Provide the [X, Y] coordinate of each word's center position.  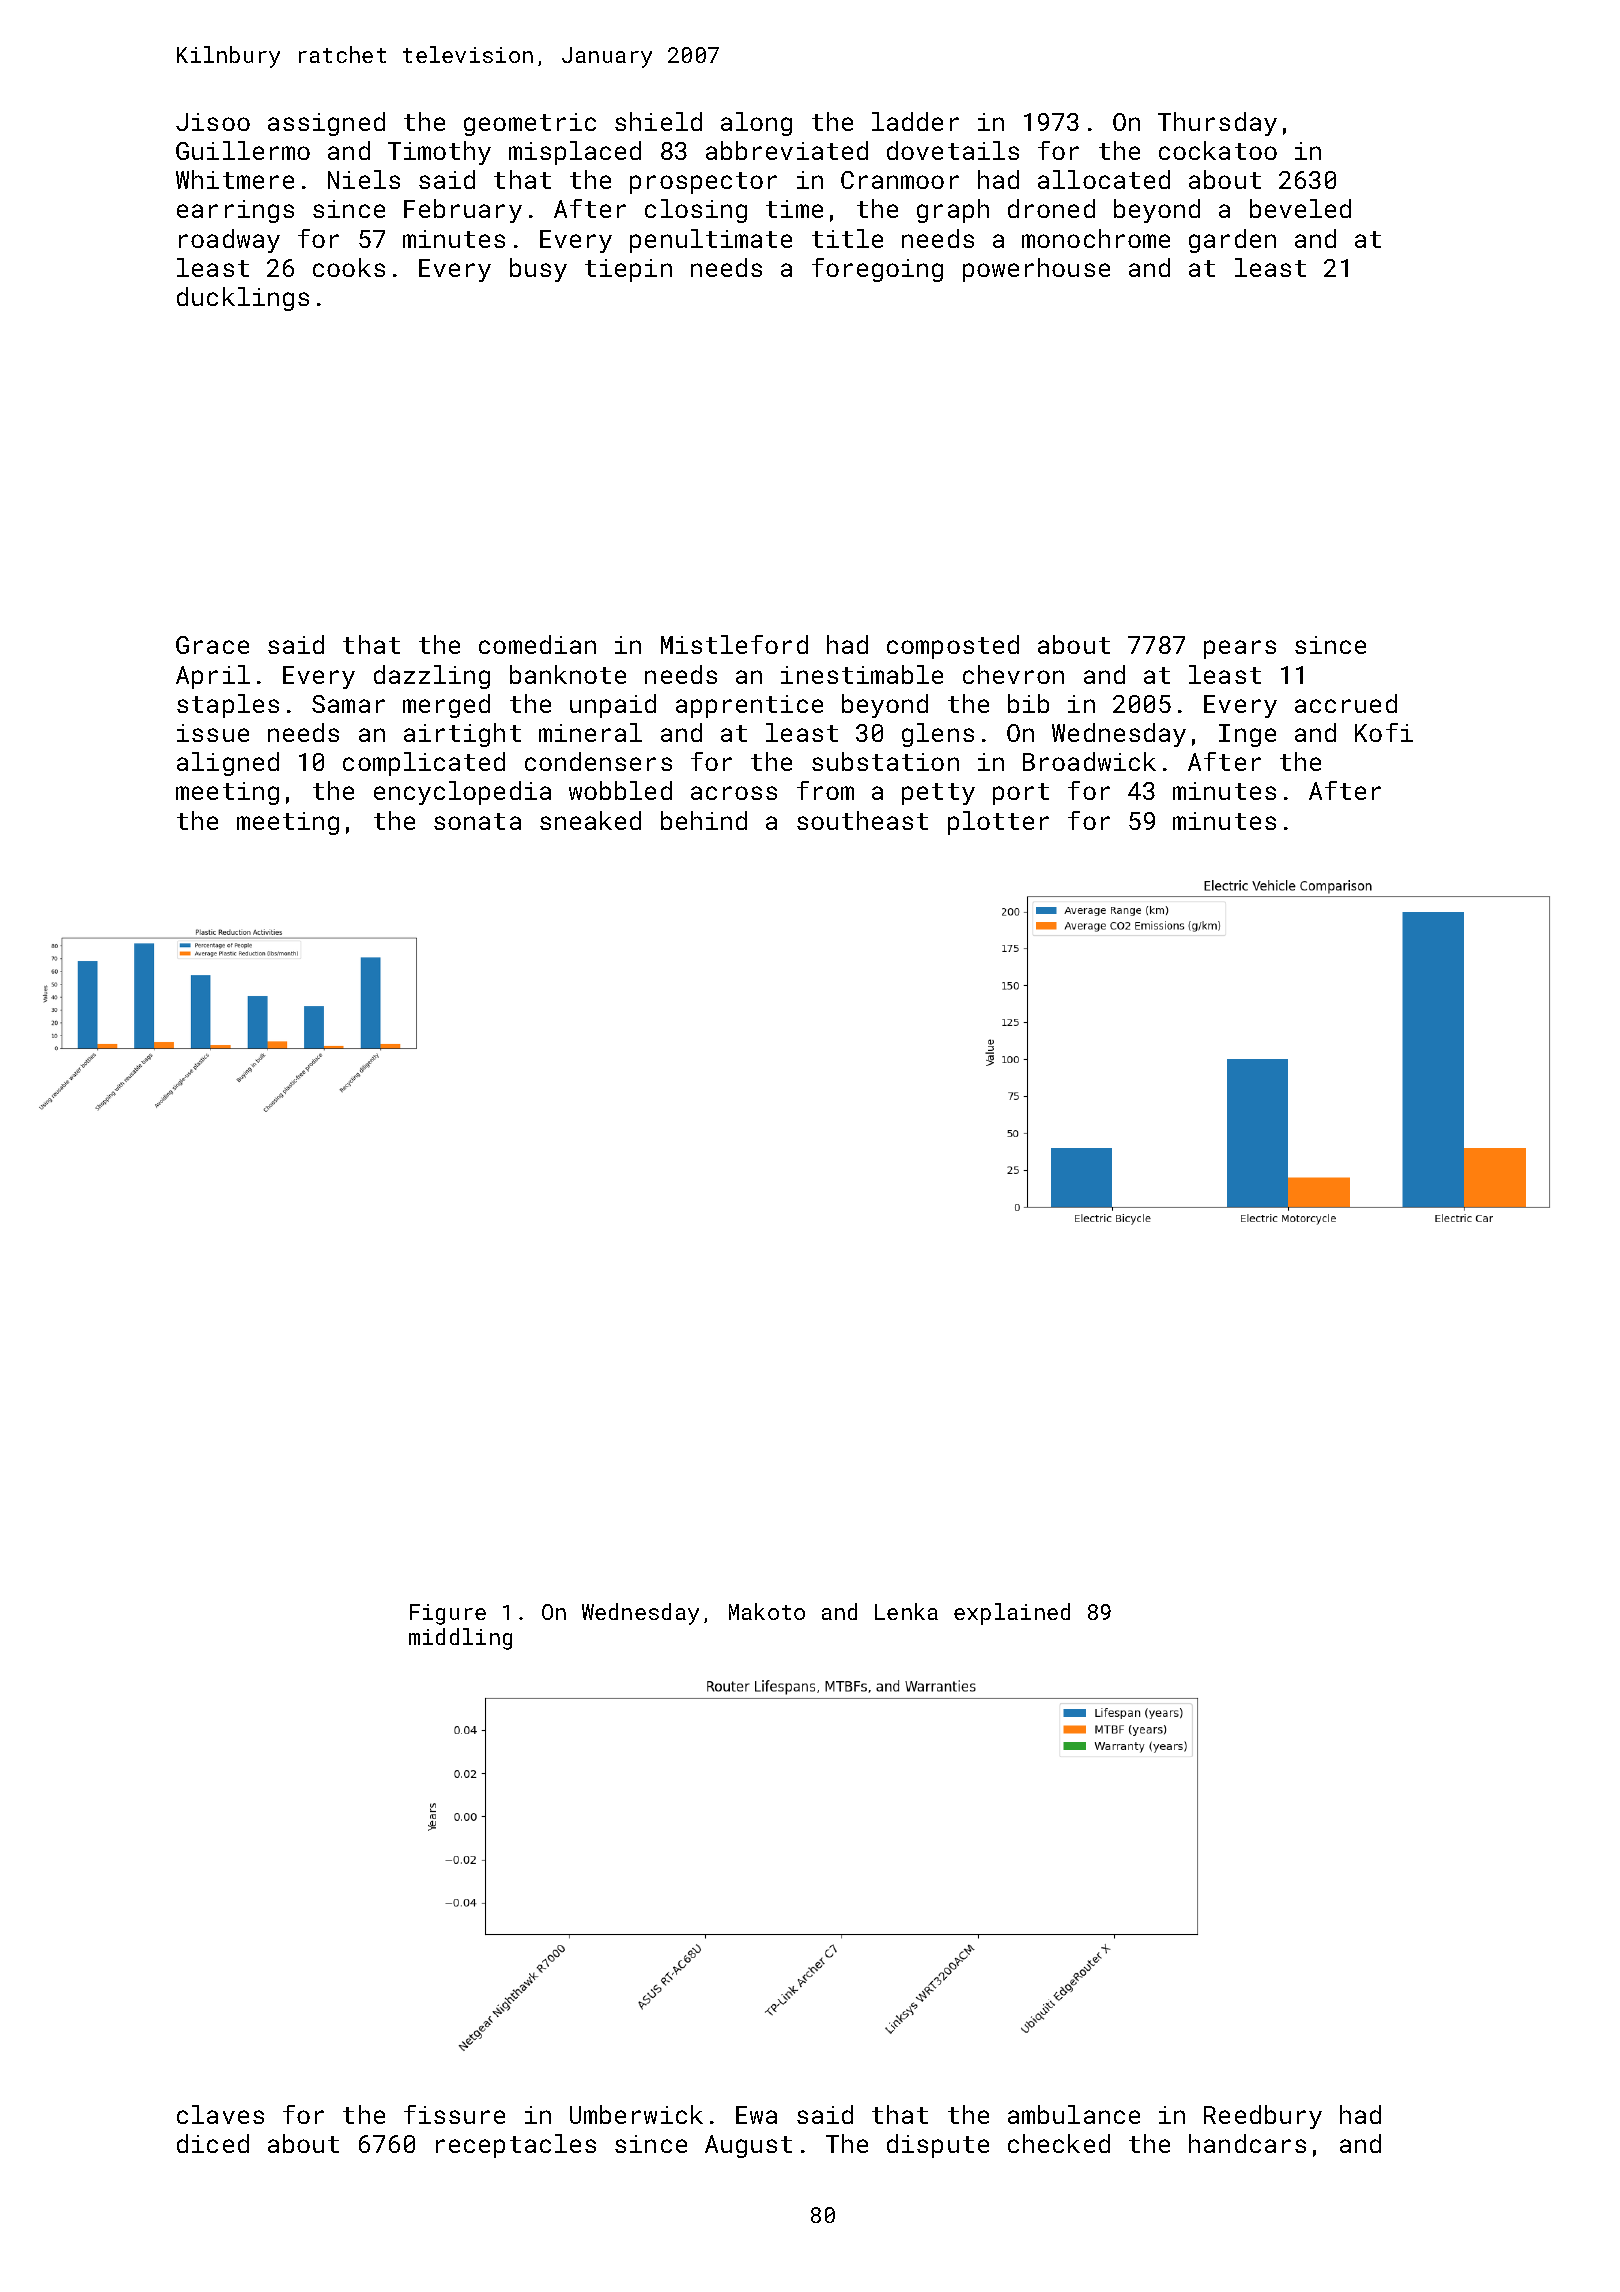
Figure [448, 1614]
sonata [477, 821]
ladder [915, 121]
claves [220, 2114]
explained [1012, 1614]
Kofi [1384, 732]
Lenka [906, 1611]
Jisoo [213, 122]
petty [938, 794]
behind [704, 820]
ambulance [1074, 2114]
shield [658, 121]
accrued [1346, 703]
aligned [228, 764]
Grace [212, 645]
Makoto [767, 1611]
